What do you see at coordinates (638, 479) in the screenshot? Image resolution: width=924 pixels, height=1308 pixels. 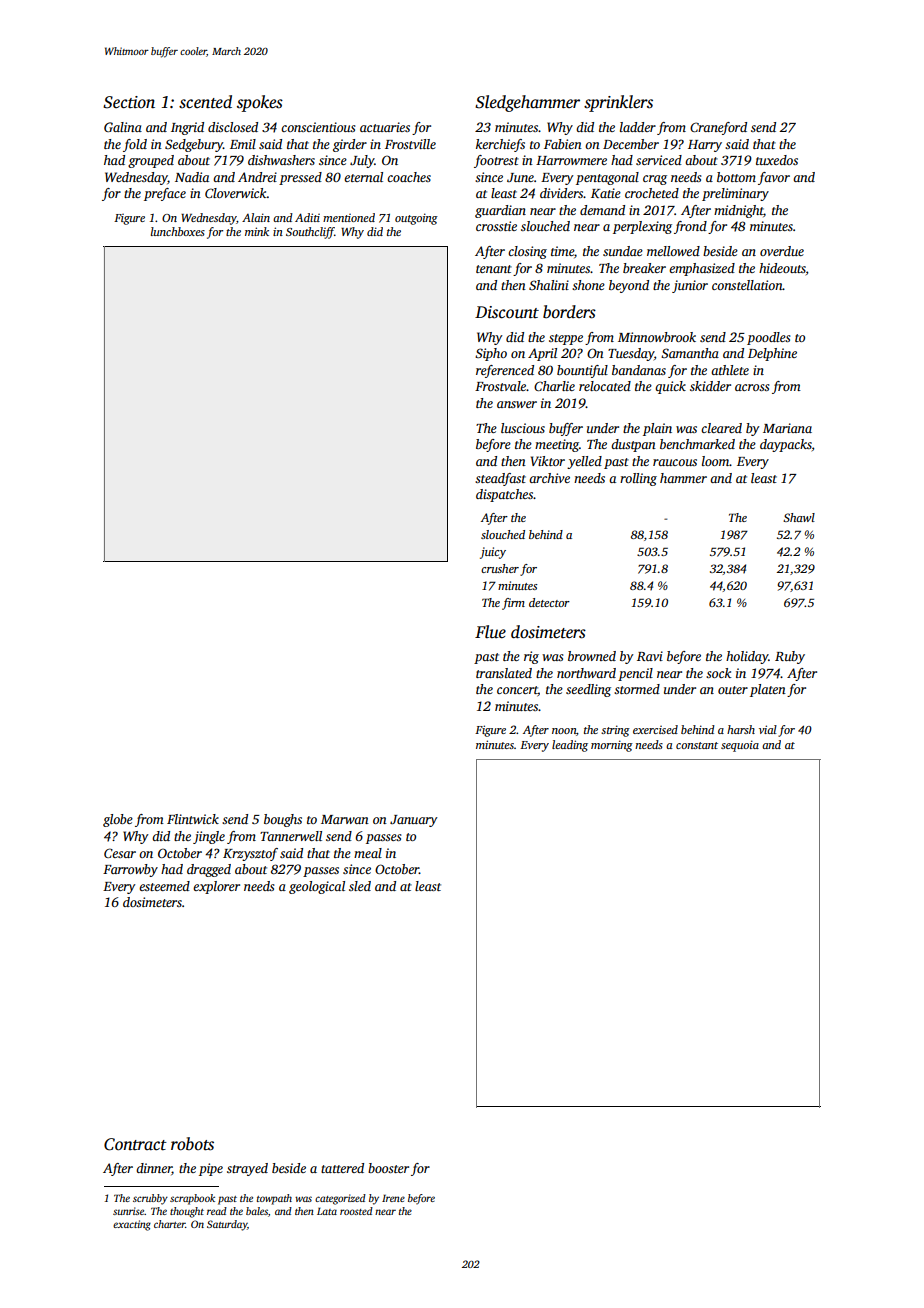 I see `rolling` at bounding box center [638, 479].
